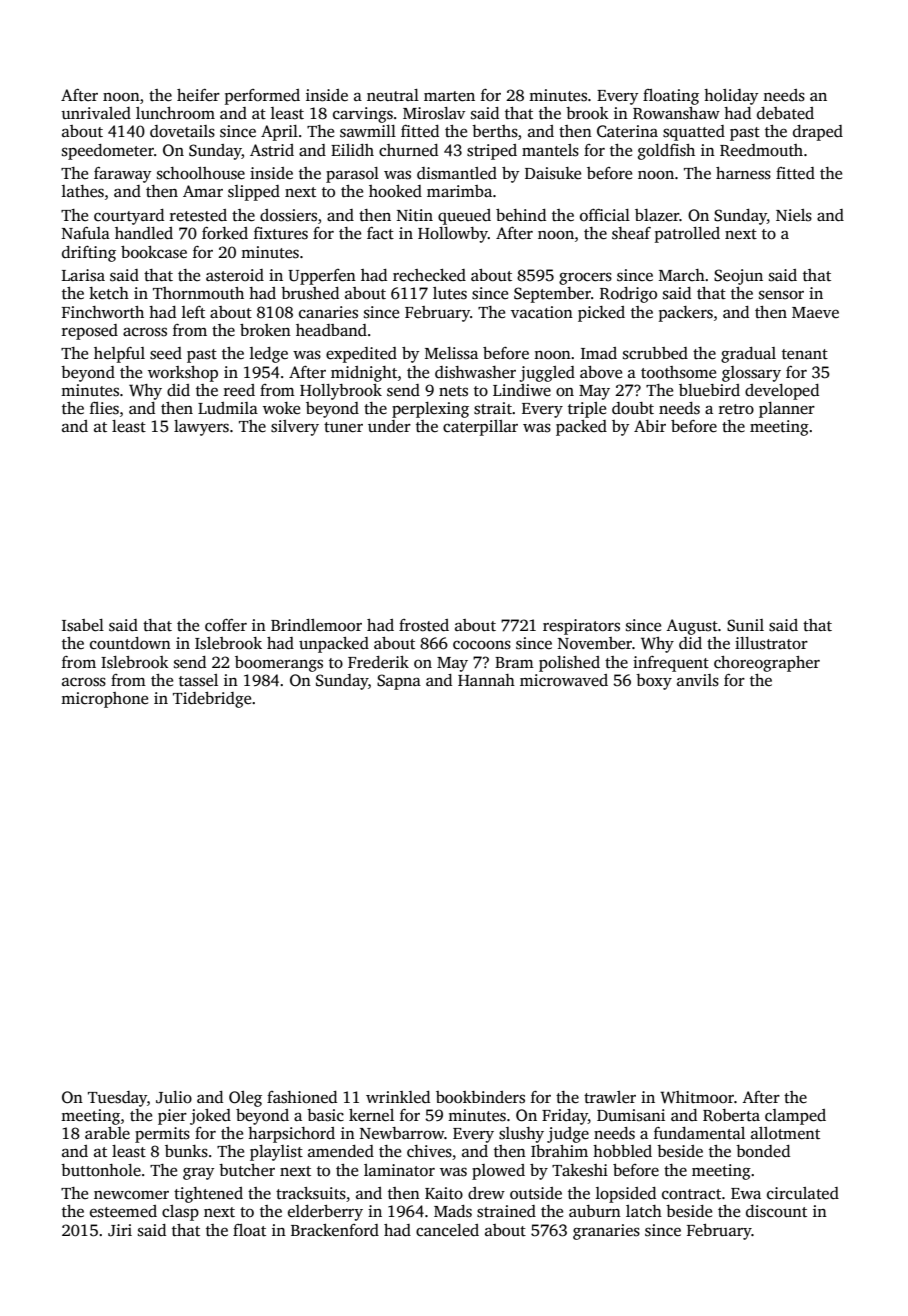 The image size is (908, 1316). Describe the element at coordinates (480, 1097) in the screenshot. I see `bookbinders` at that location.
